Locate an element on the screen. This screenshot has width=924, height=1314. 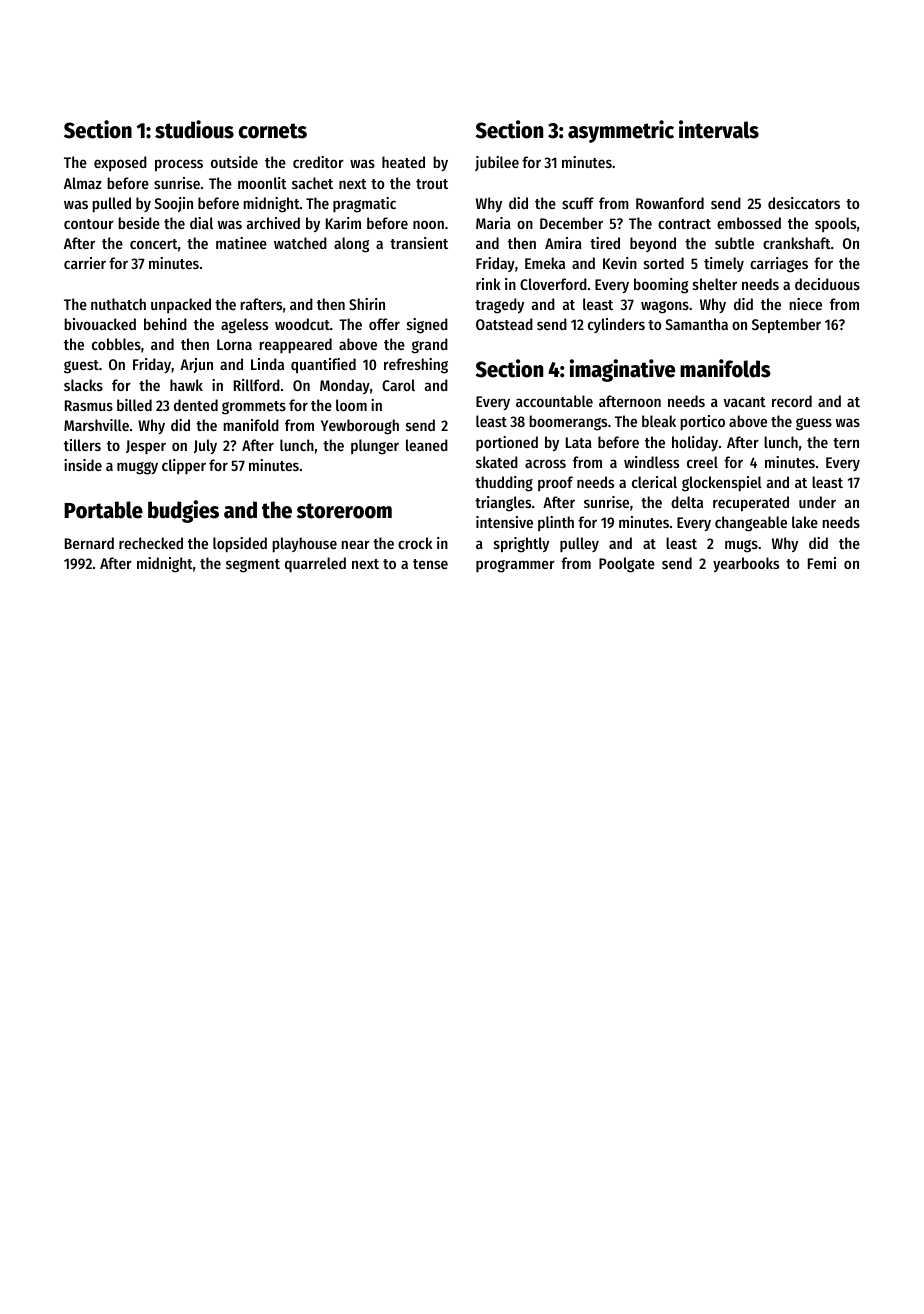
wagons is located at coordinates (665, 307).
